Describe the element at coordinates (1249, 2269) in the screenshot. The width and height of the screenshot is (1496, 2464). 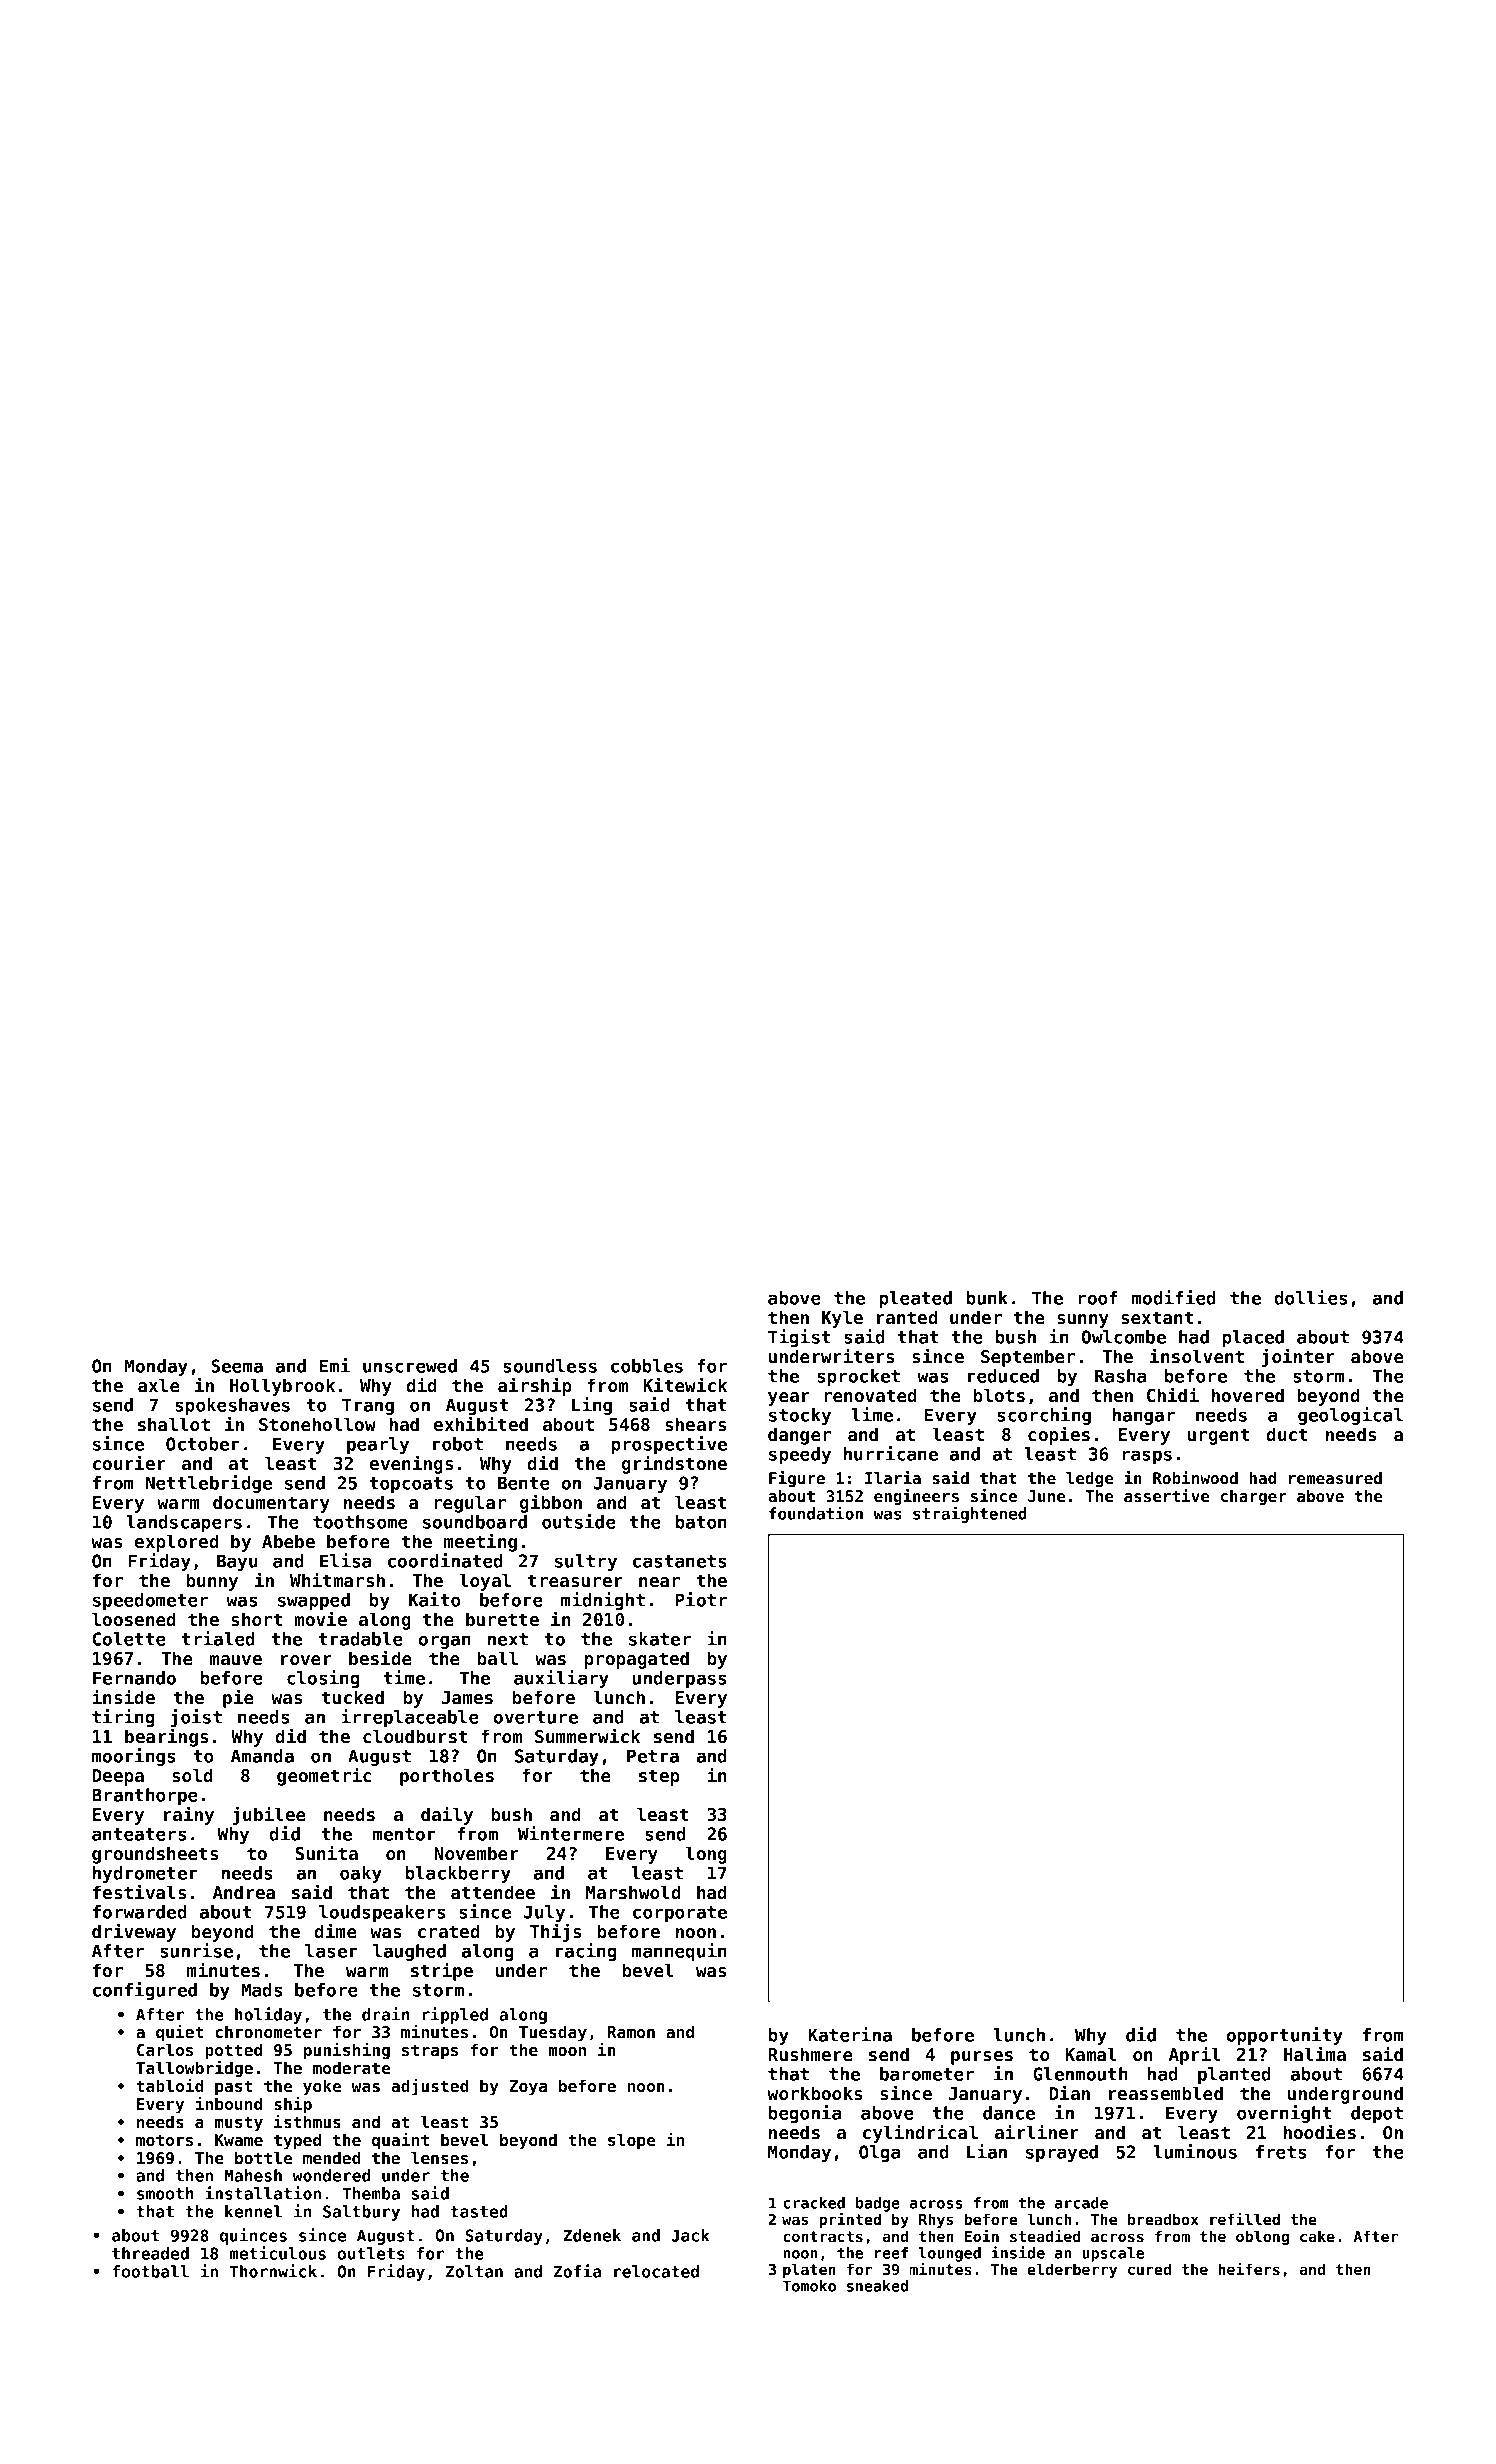
I see `heifers` at that location.
